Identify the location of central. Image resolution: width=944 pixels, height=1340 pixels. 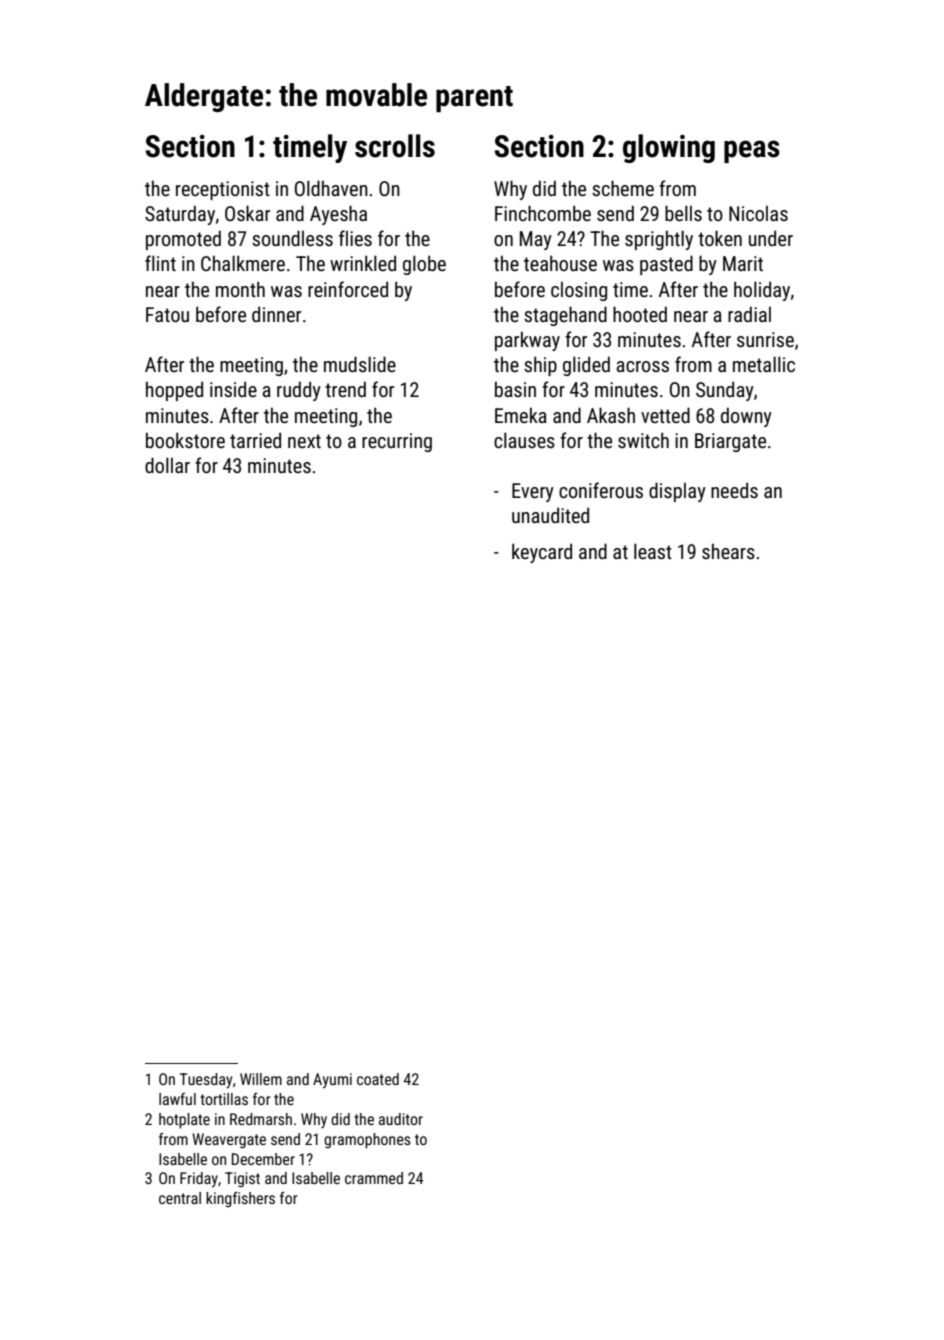
(180, 1198).
